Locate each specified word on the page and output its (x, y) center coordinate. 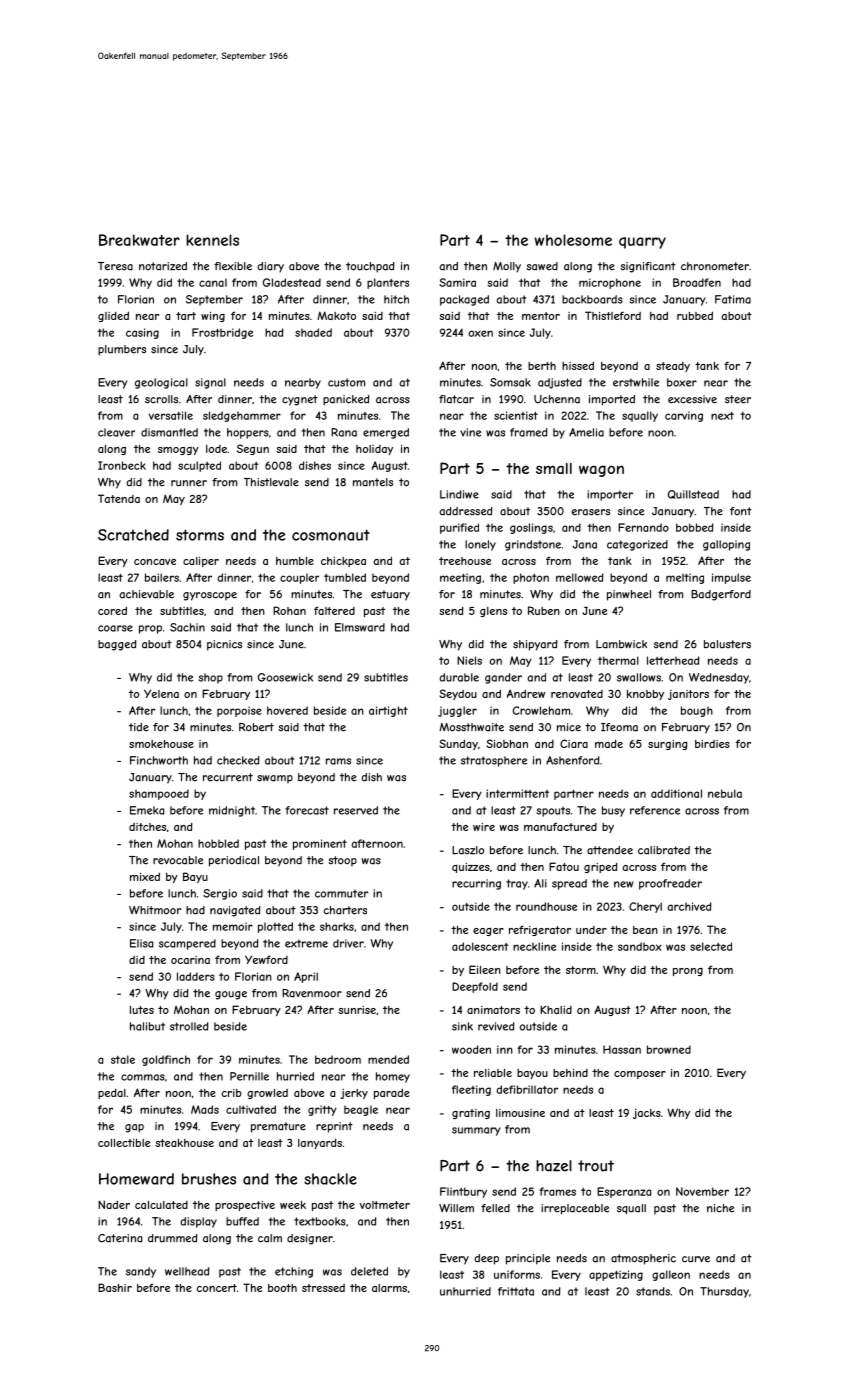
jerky (354, 1093)
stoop (342, 861)
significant (648, 267)
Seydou (458, 694)
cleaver (116, 432)
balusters (727, 644)
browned (669, 1049)
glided (113, 316)
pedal (112, 1093)
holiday (374, 450)
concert (217, 1288)
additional (676, 793)
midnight (232, 811)
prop (150, 629)
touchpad (370, 267)
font (741, 511)
